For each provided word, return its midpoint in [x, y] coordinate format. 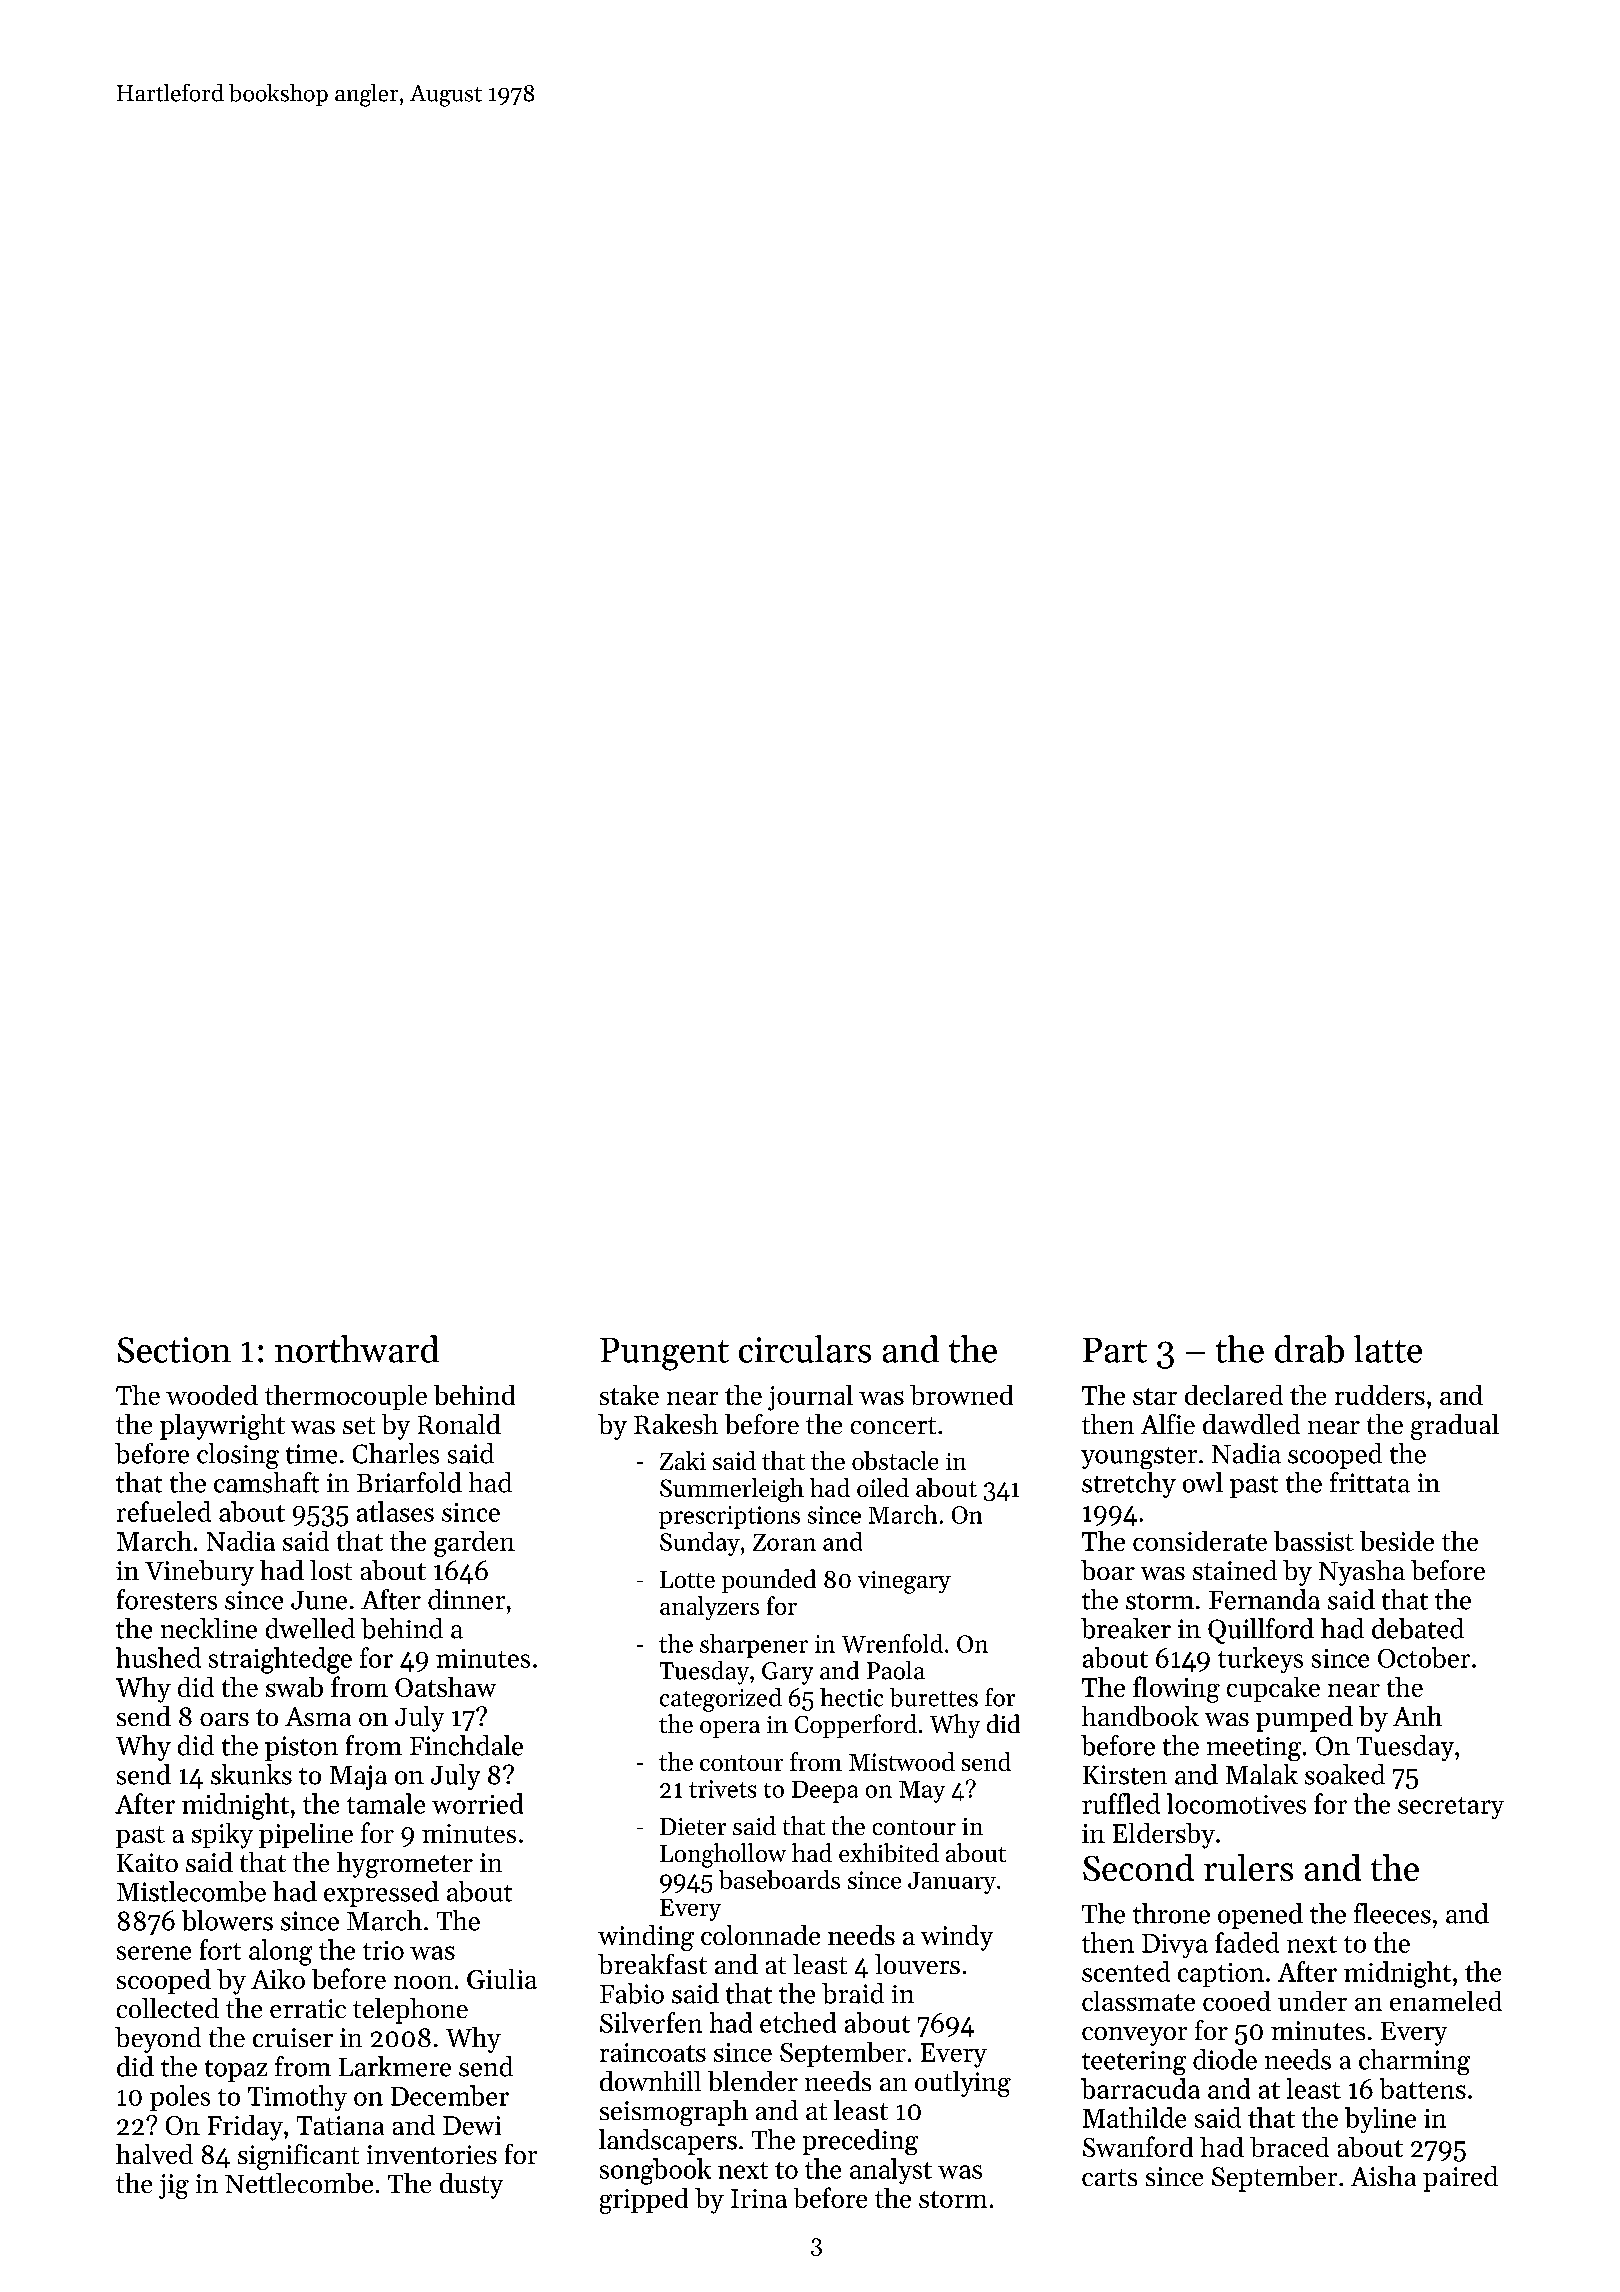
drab [1309, 1349]
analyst [891, 2171]
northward [357, 1349]
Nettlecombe [299, 2183]
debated [1418, 1628]
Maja [358, 1777]
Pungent [664, 1354]
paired [1460, 2179]
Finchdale [466, 1745]
